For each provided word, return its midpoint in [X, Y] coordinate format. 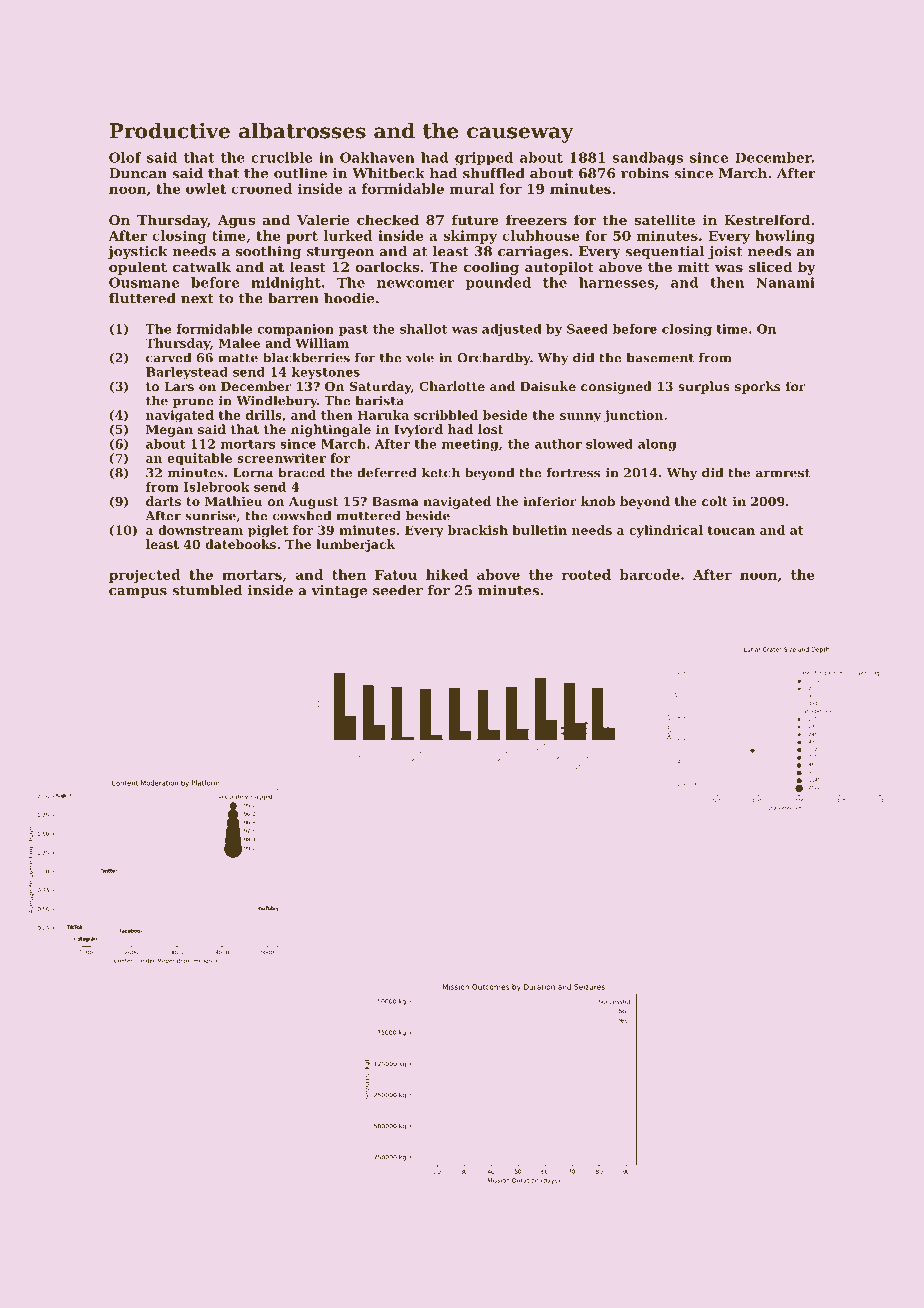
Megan [169, 431]
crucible [281, 157]
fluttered [142, 298]
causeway [520, 135]
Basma [395, 501]
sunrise [210, 516]
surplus [704, 387]
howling [785, 237]
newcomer [416, 284]
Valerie [323, 219]
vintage [339, 591]
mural [472, 188]
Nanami [785, 282]
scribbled [446, 415]
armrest [783, 473]
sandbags [648, 159]
